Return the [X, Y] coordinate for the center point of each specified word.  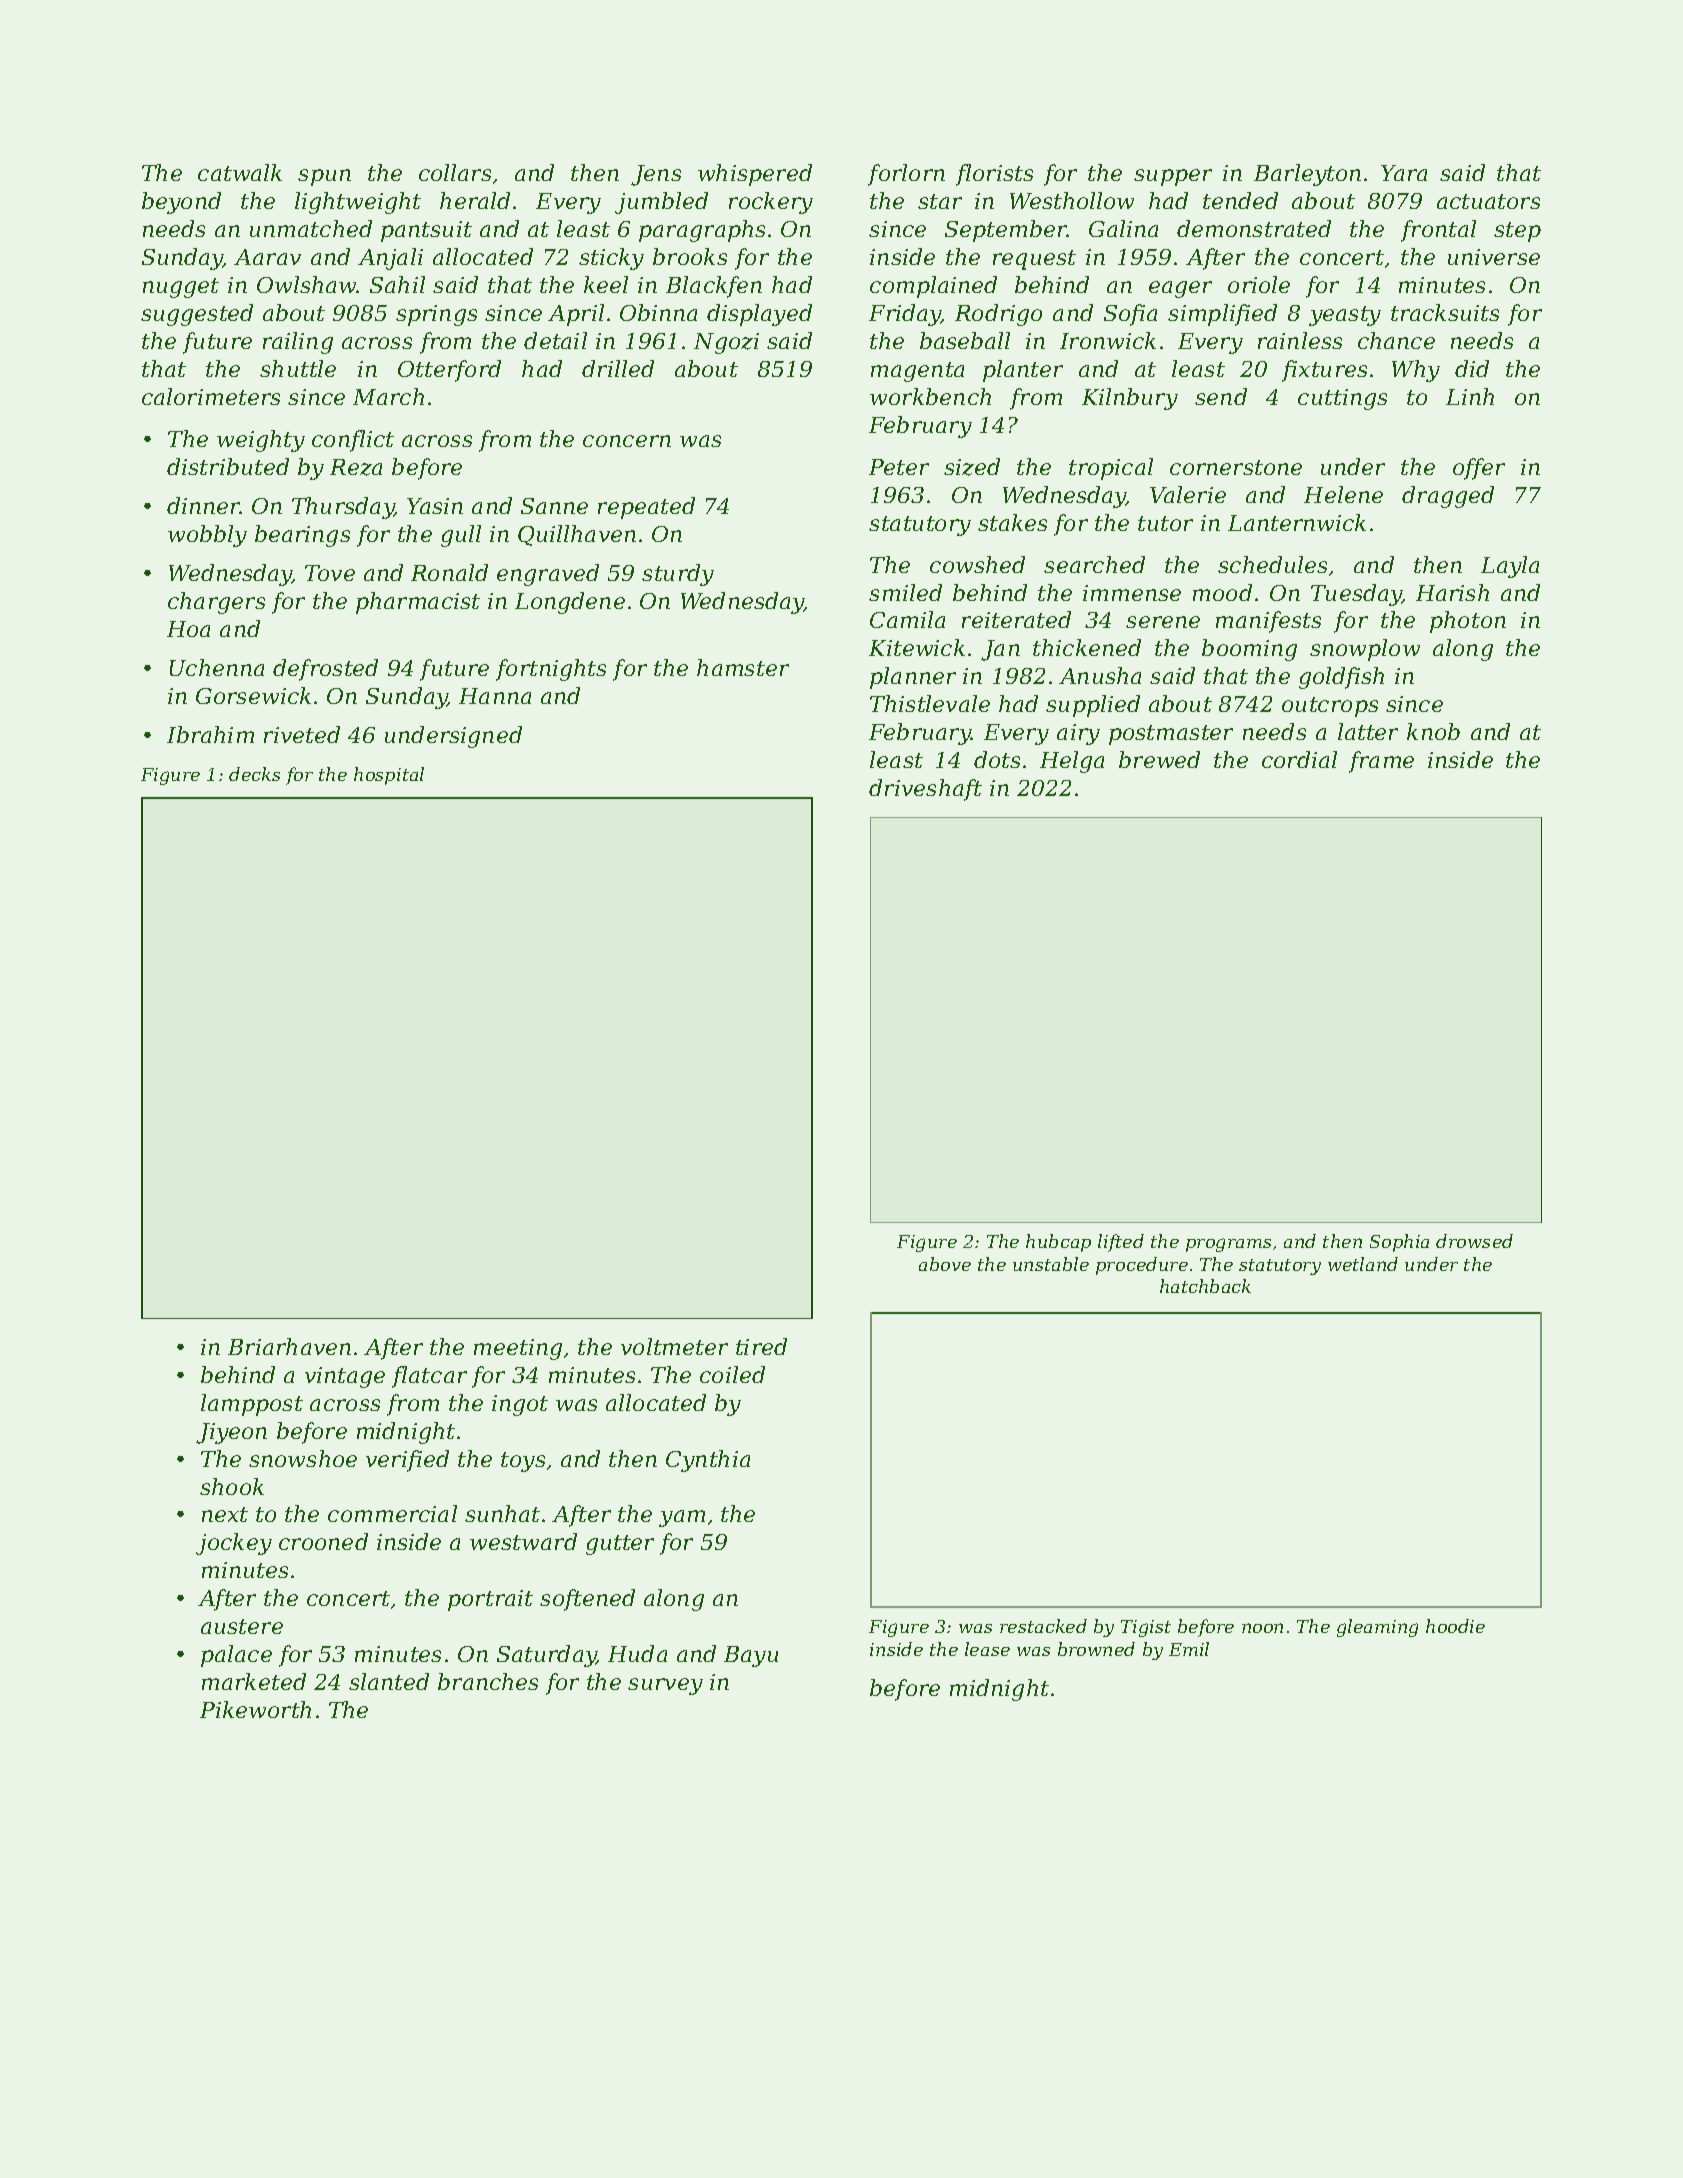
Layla [1510, 567]
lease [987, 1649]
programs [1228, 1245]
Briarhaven [289, 1346]
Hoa [188, 629]
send [1221, 396]
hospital [389, 776]
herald [475, 200]
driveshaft [925, 790]
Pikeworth [255, 1709]
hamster [743, 667]
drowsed [1474, 1241]
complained [933, 287]
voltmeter [674, 1346]
